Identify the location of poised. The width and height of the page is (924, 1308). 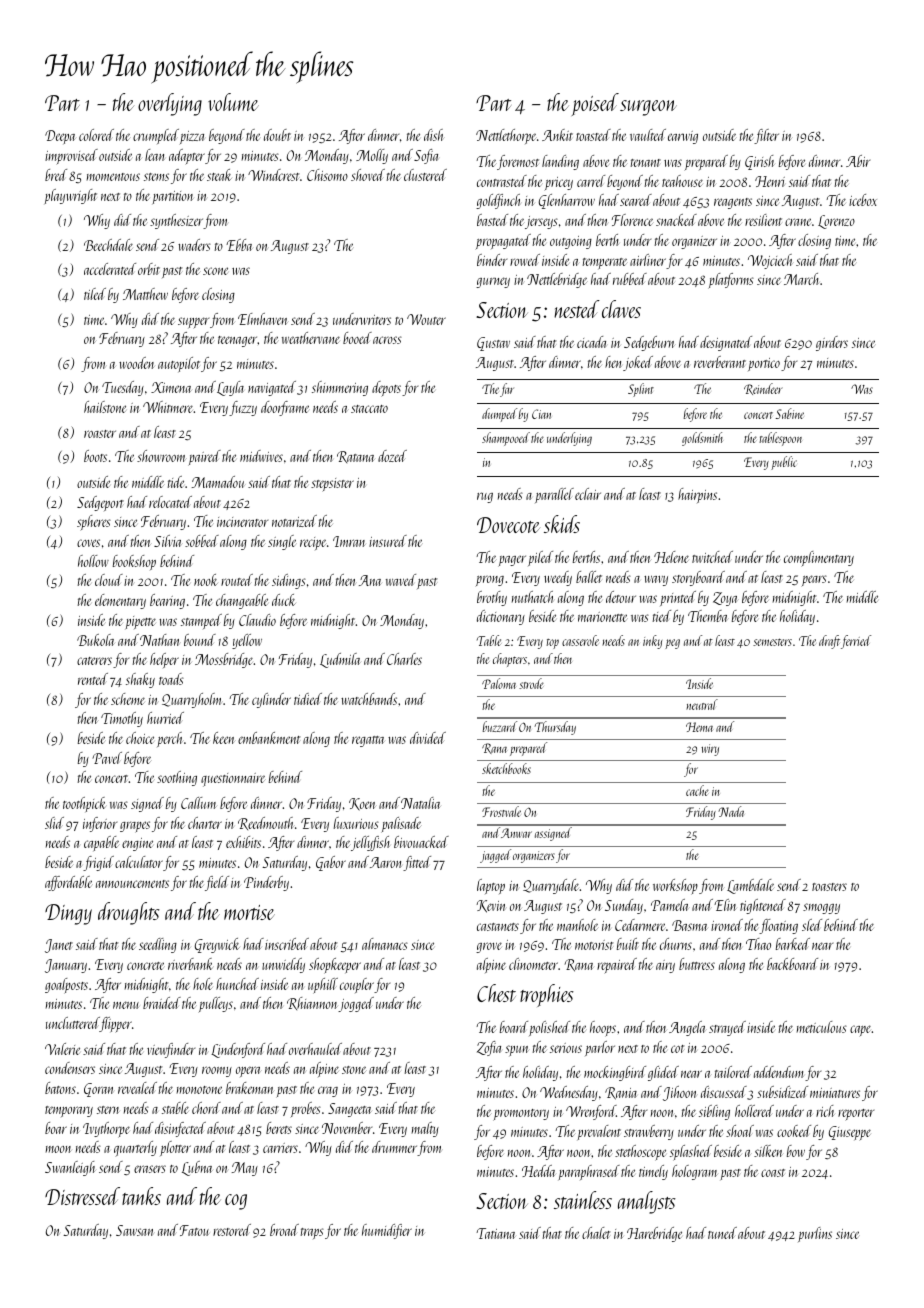
(595, 104).
